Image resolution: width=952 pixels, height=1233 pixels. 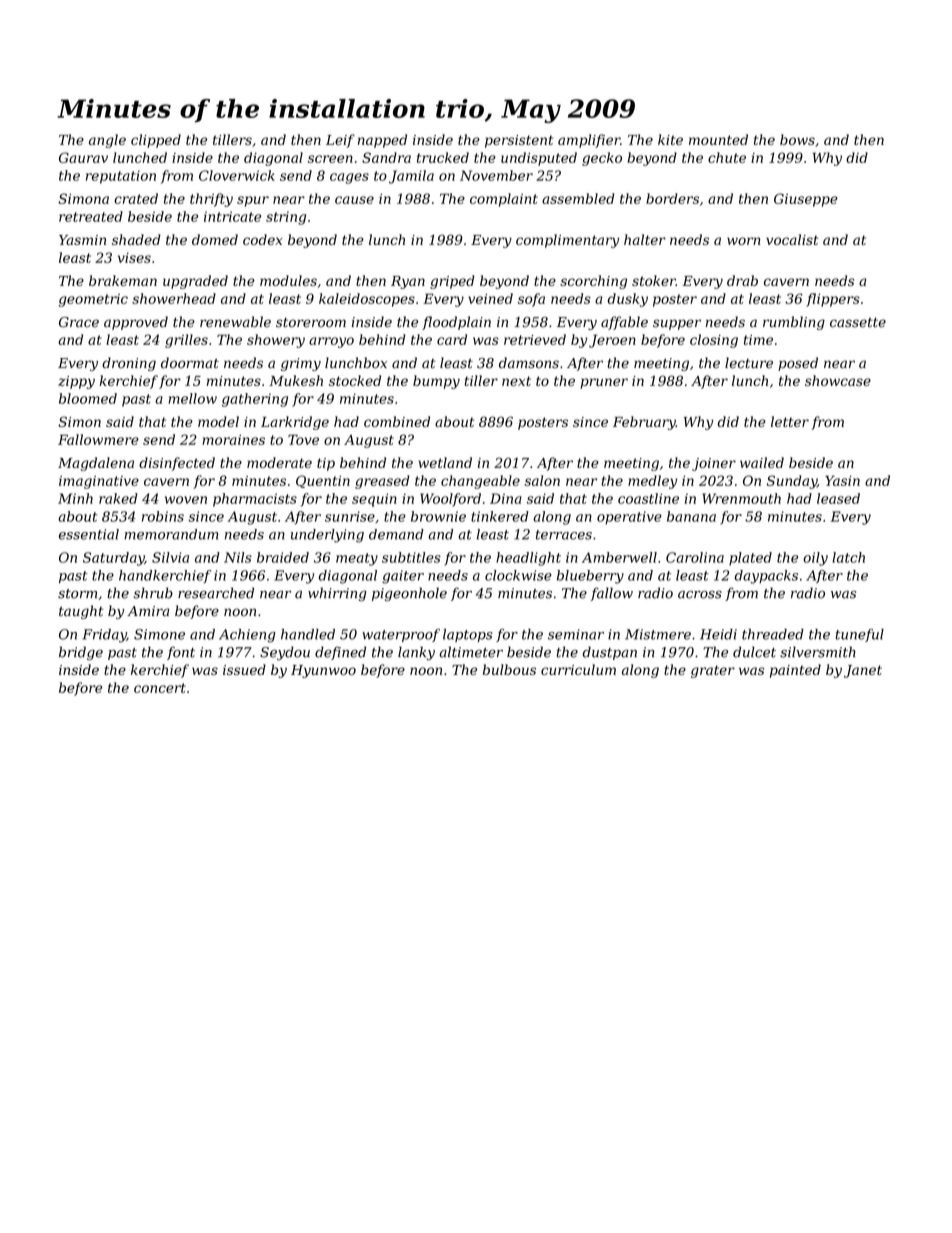 What do you see at coordinates (192, 398) in the image?
I see `mellow` at bounding box center [192, 398].
